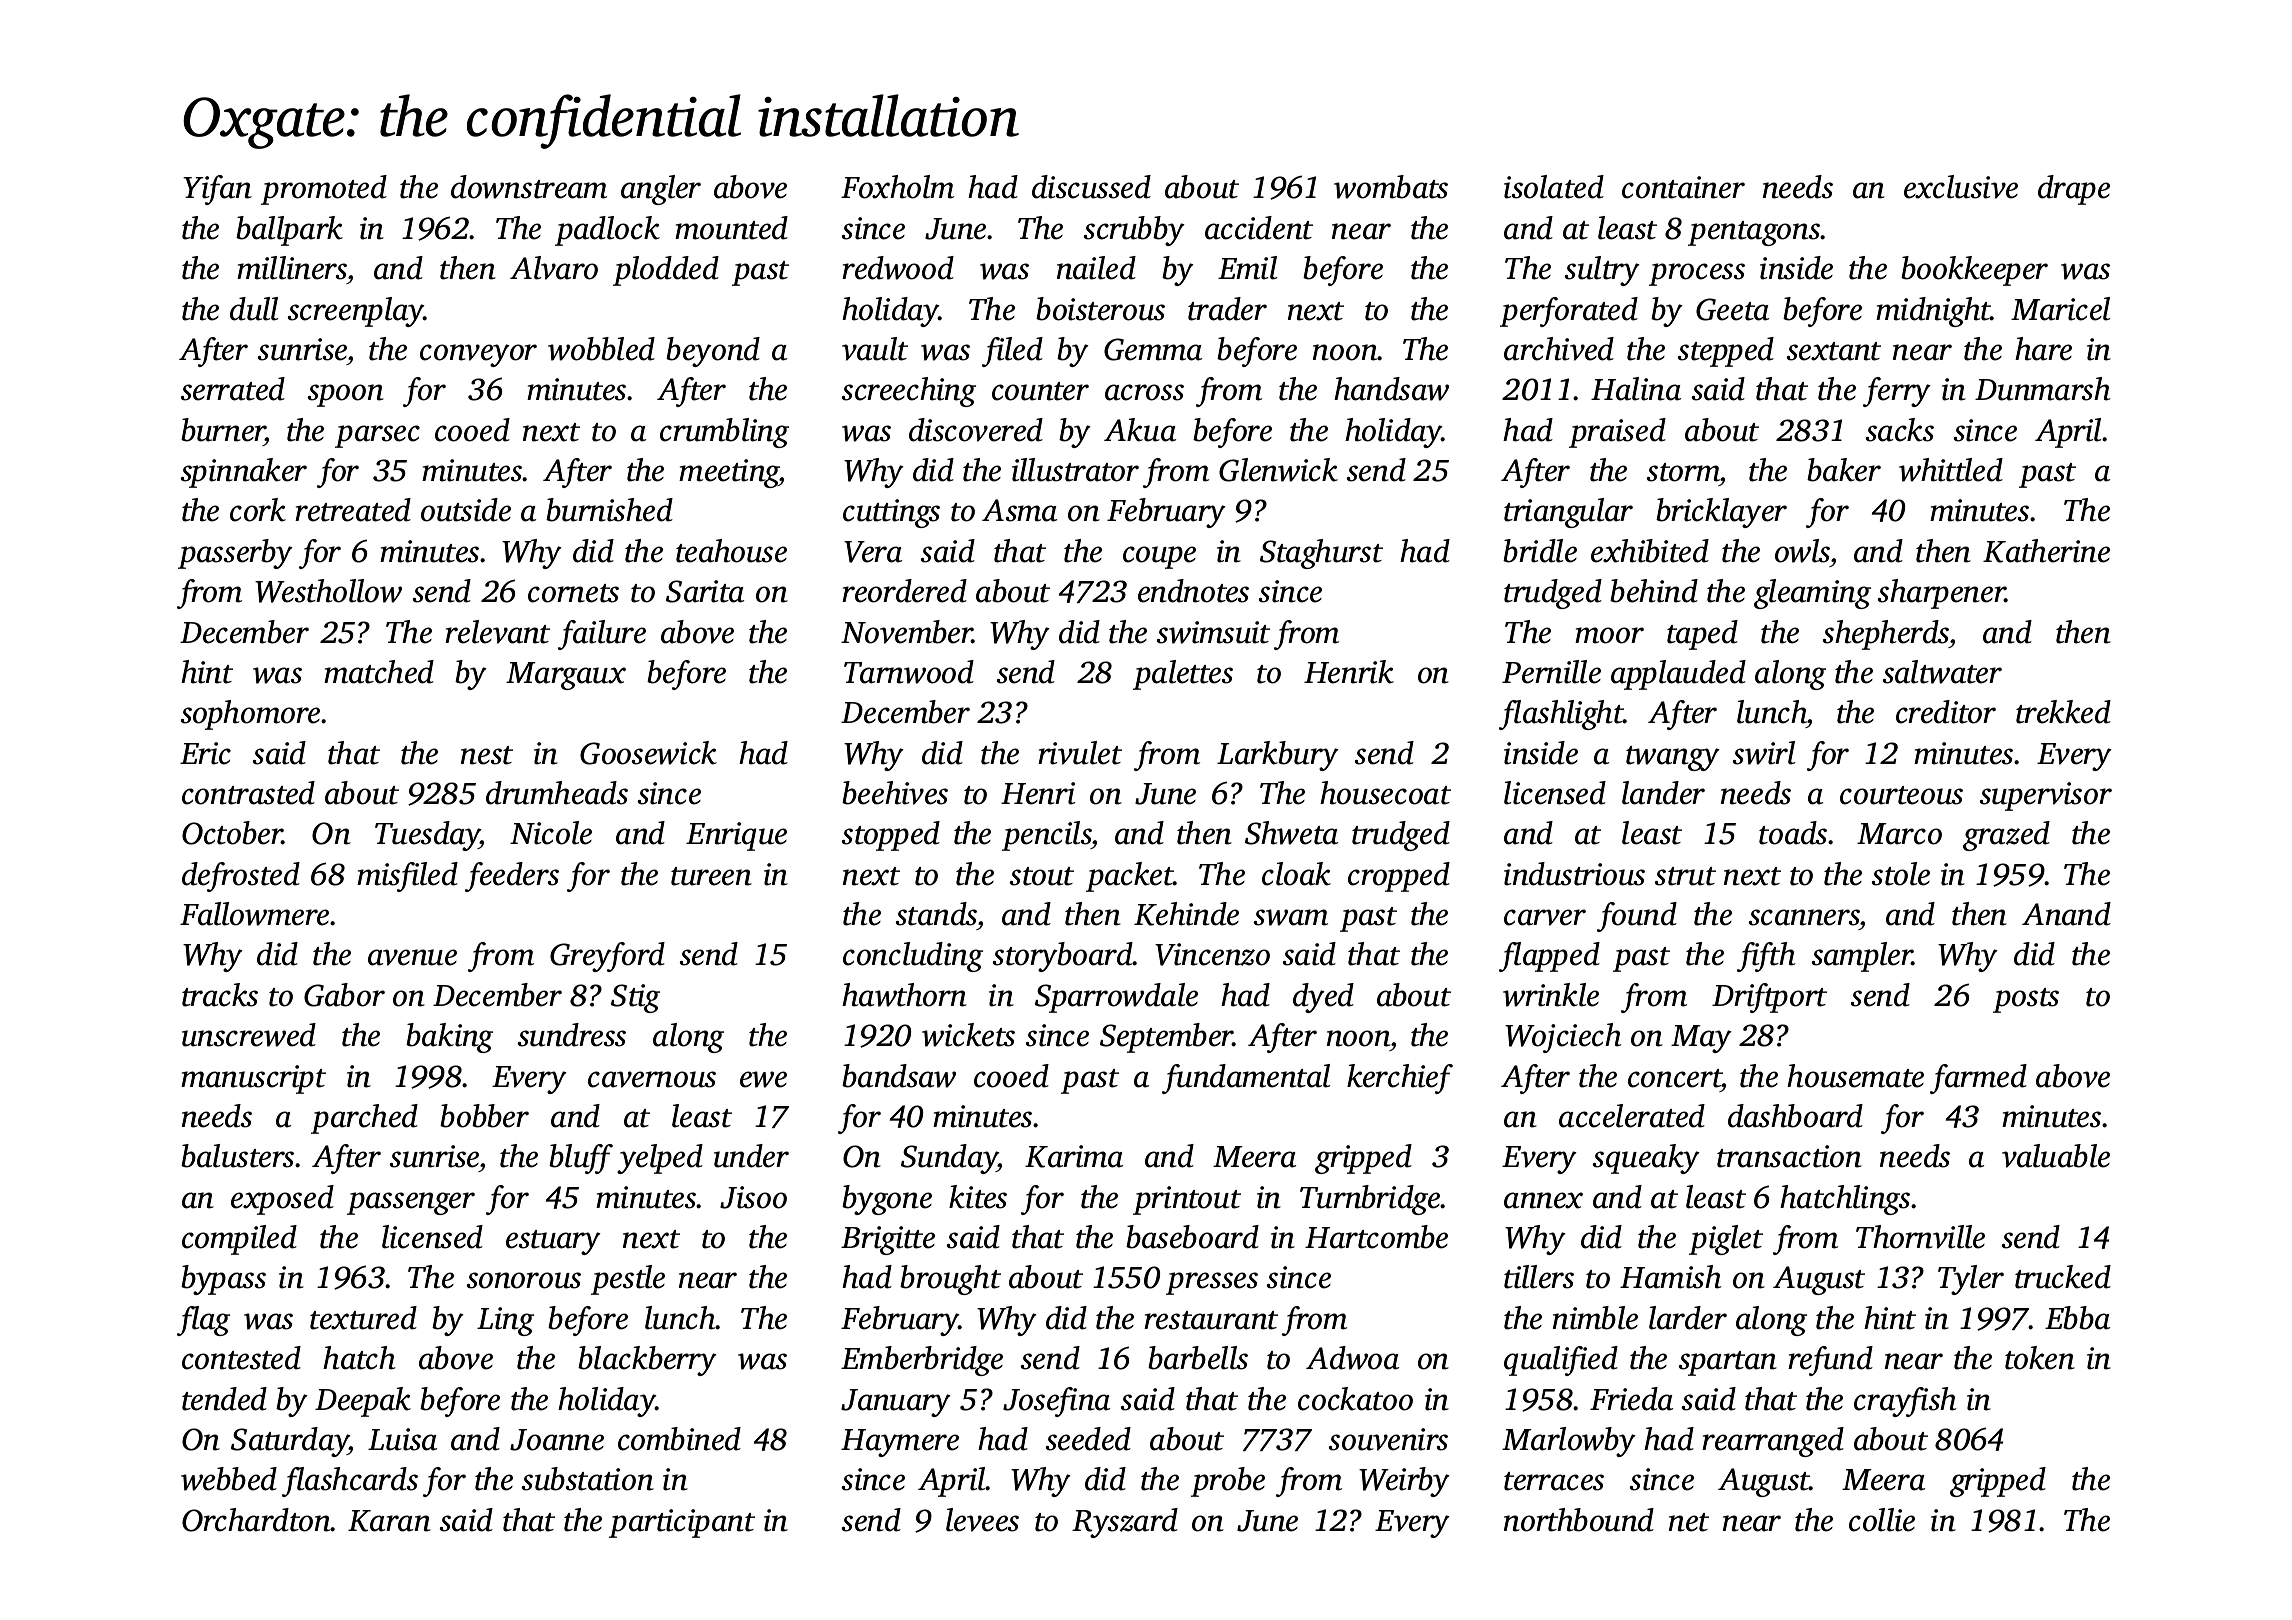 The width and height of the page is (2292, 1620). What do you see at coordinates (1844, 470) in the page?
I see `baker` at bounding box center [1844, 470].
